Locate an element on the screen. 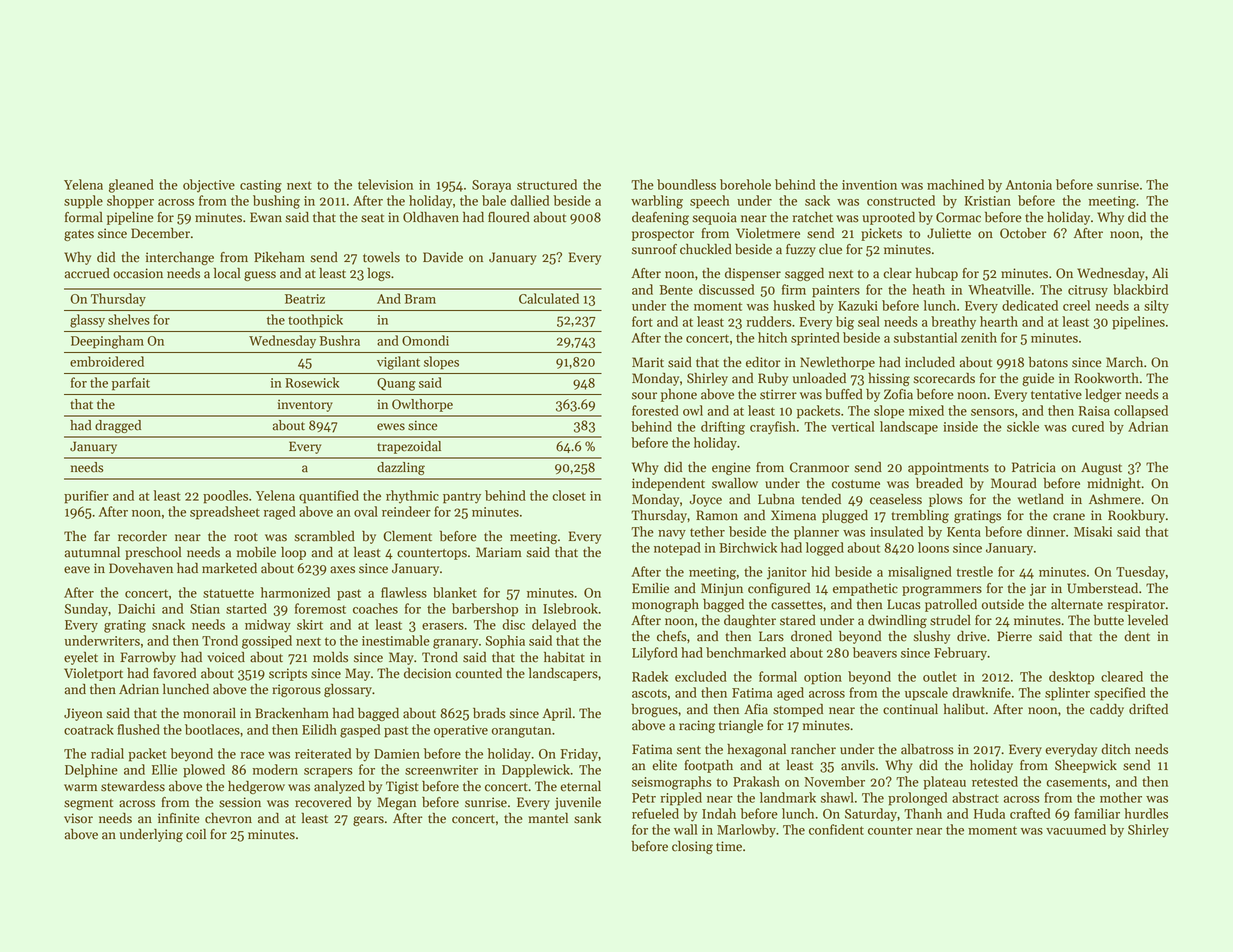 The height and width of the screenshot is (952, 1233). insulated is located at coordinates (896, 531).
